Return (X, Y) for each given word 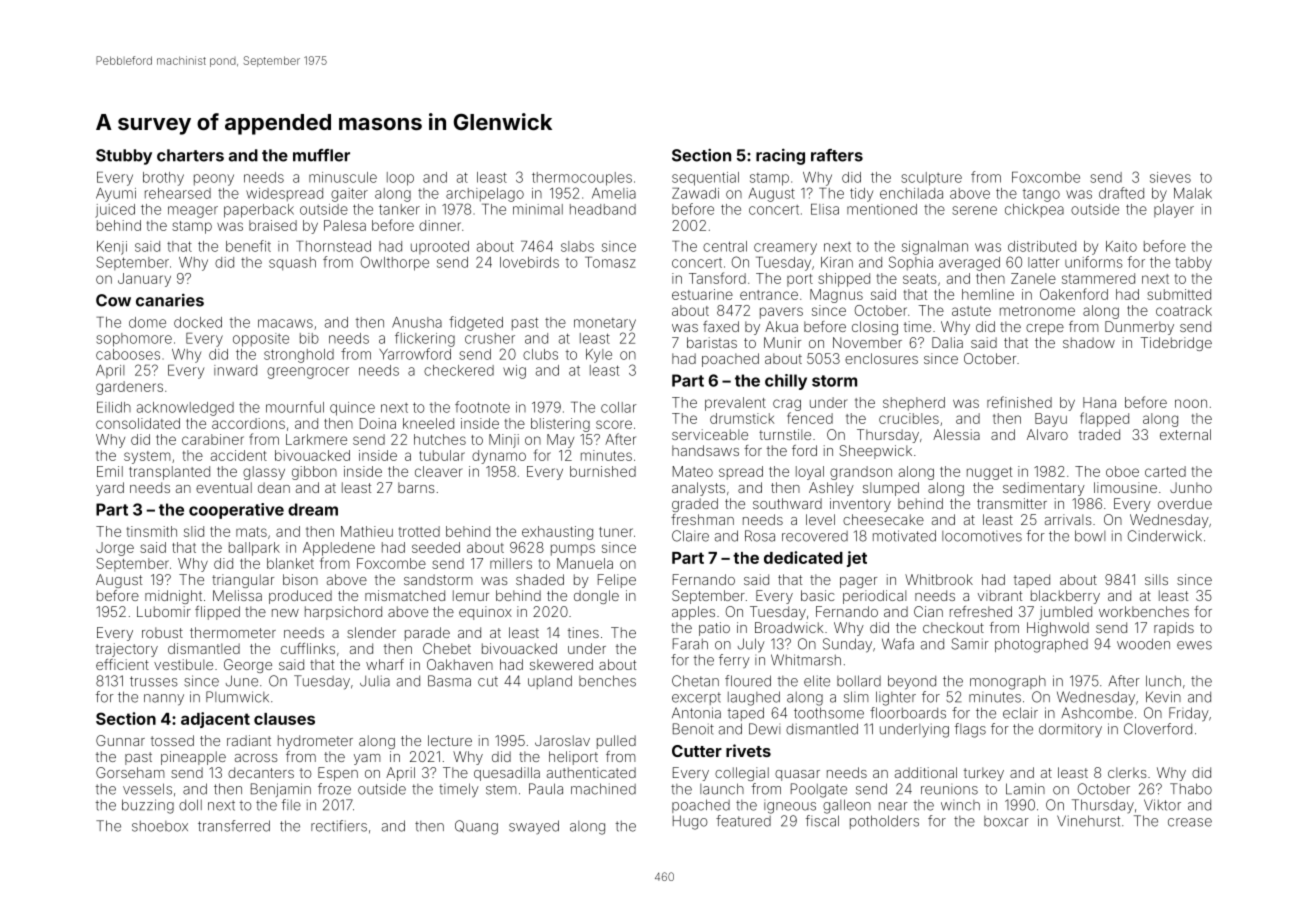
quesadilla (507, 774)
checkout (953, 627)
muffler (321, 155)
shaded (540, 579)
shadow (1089, 342)
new (285, 613)
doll (190, 805)
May (560, 441)
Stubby (124, 157)
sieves (1170, 177)
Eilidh (114, 407)
